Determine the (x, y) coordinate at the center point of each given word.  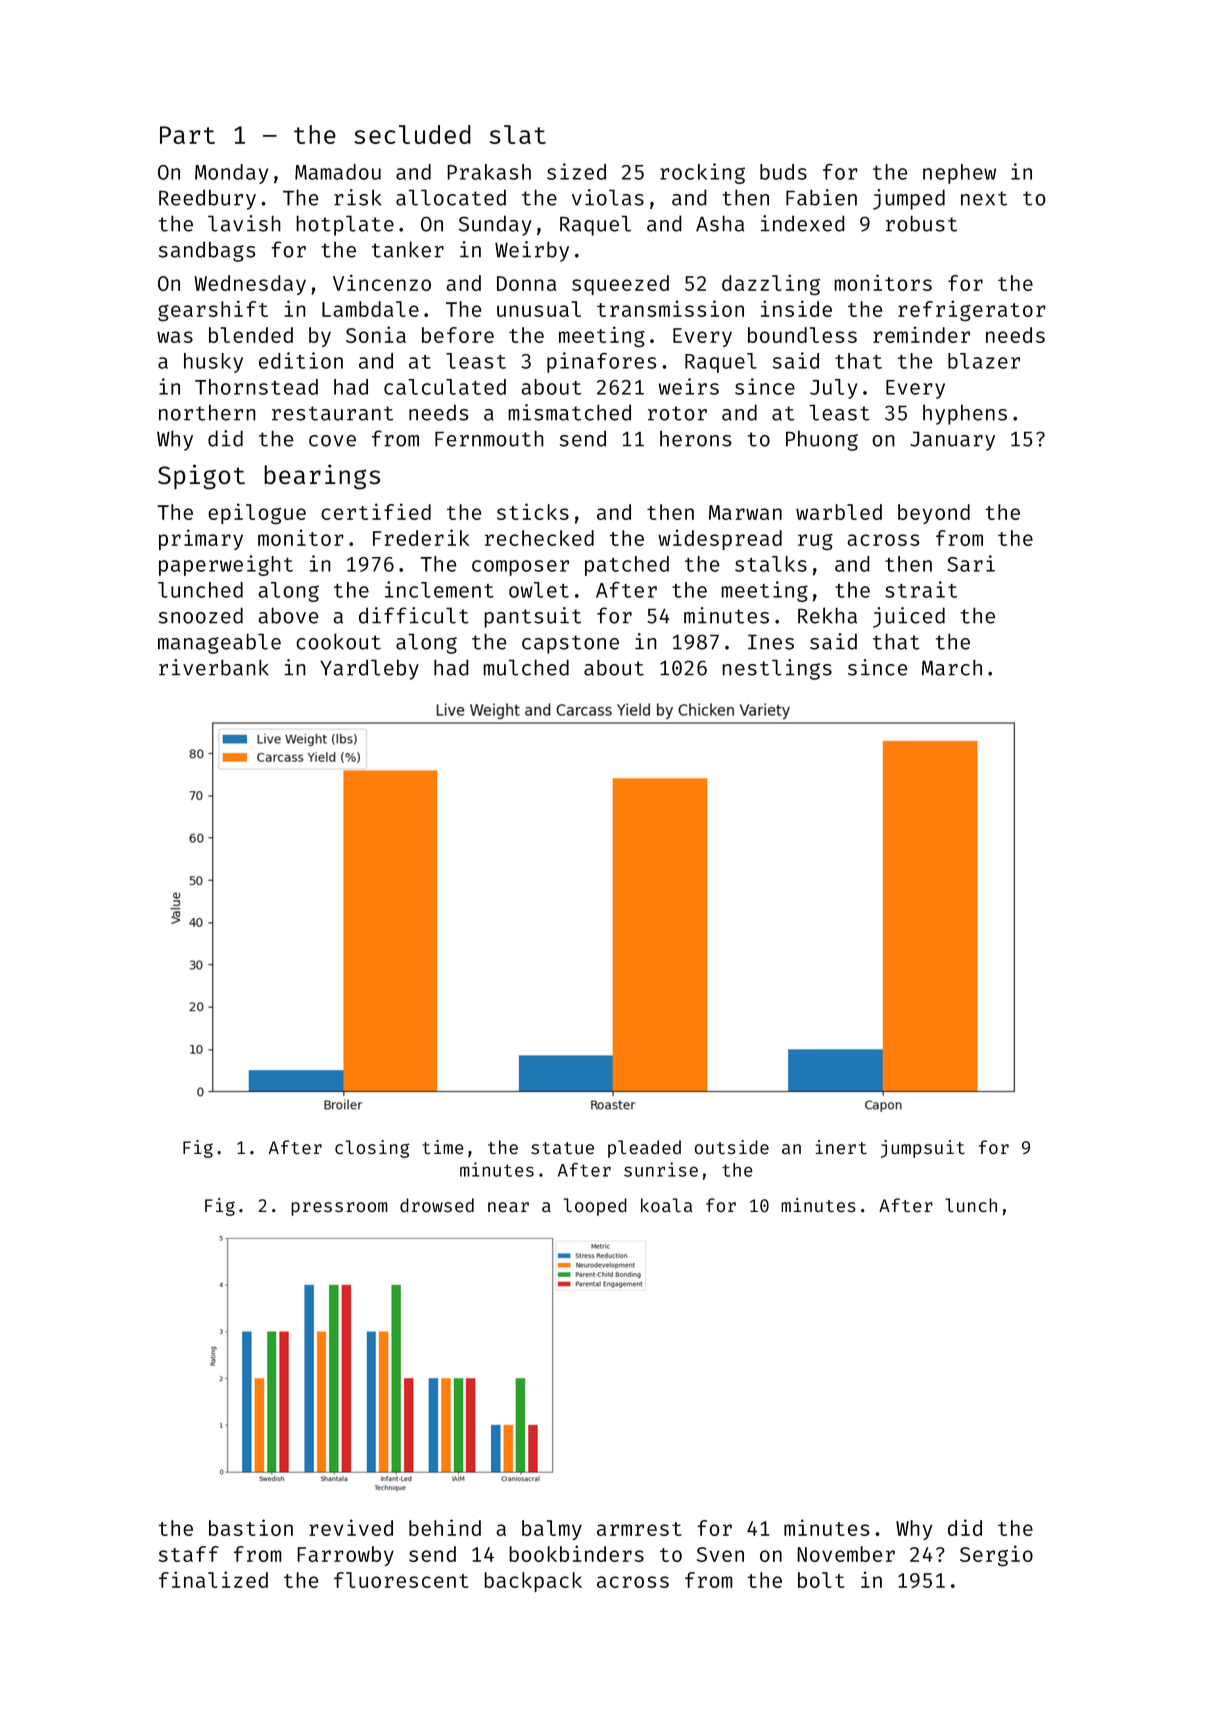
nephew (959, 174)
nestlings (777, 669)
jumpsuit (923, 1149)
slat (518, 134)
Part (187, 135)
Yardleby (369, 669)
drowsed (437, 1205)
